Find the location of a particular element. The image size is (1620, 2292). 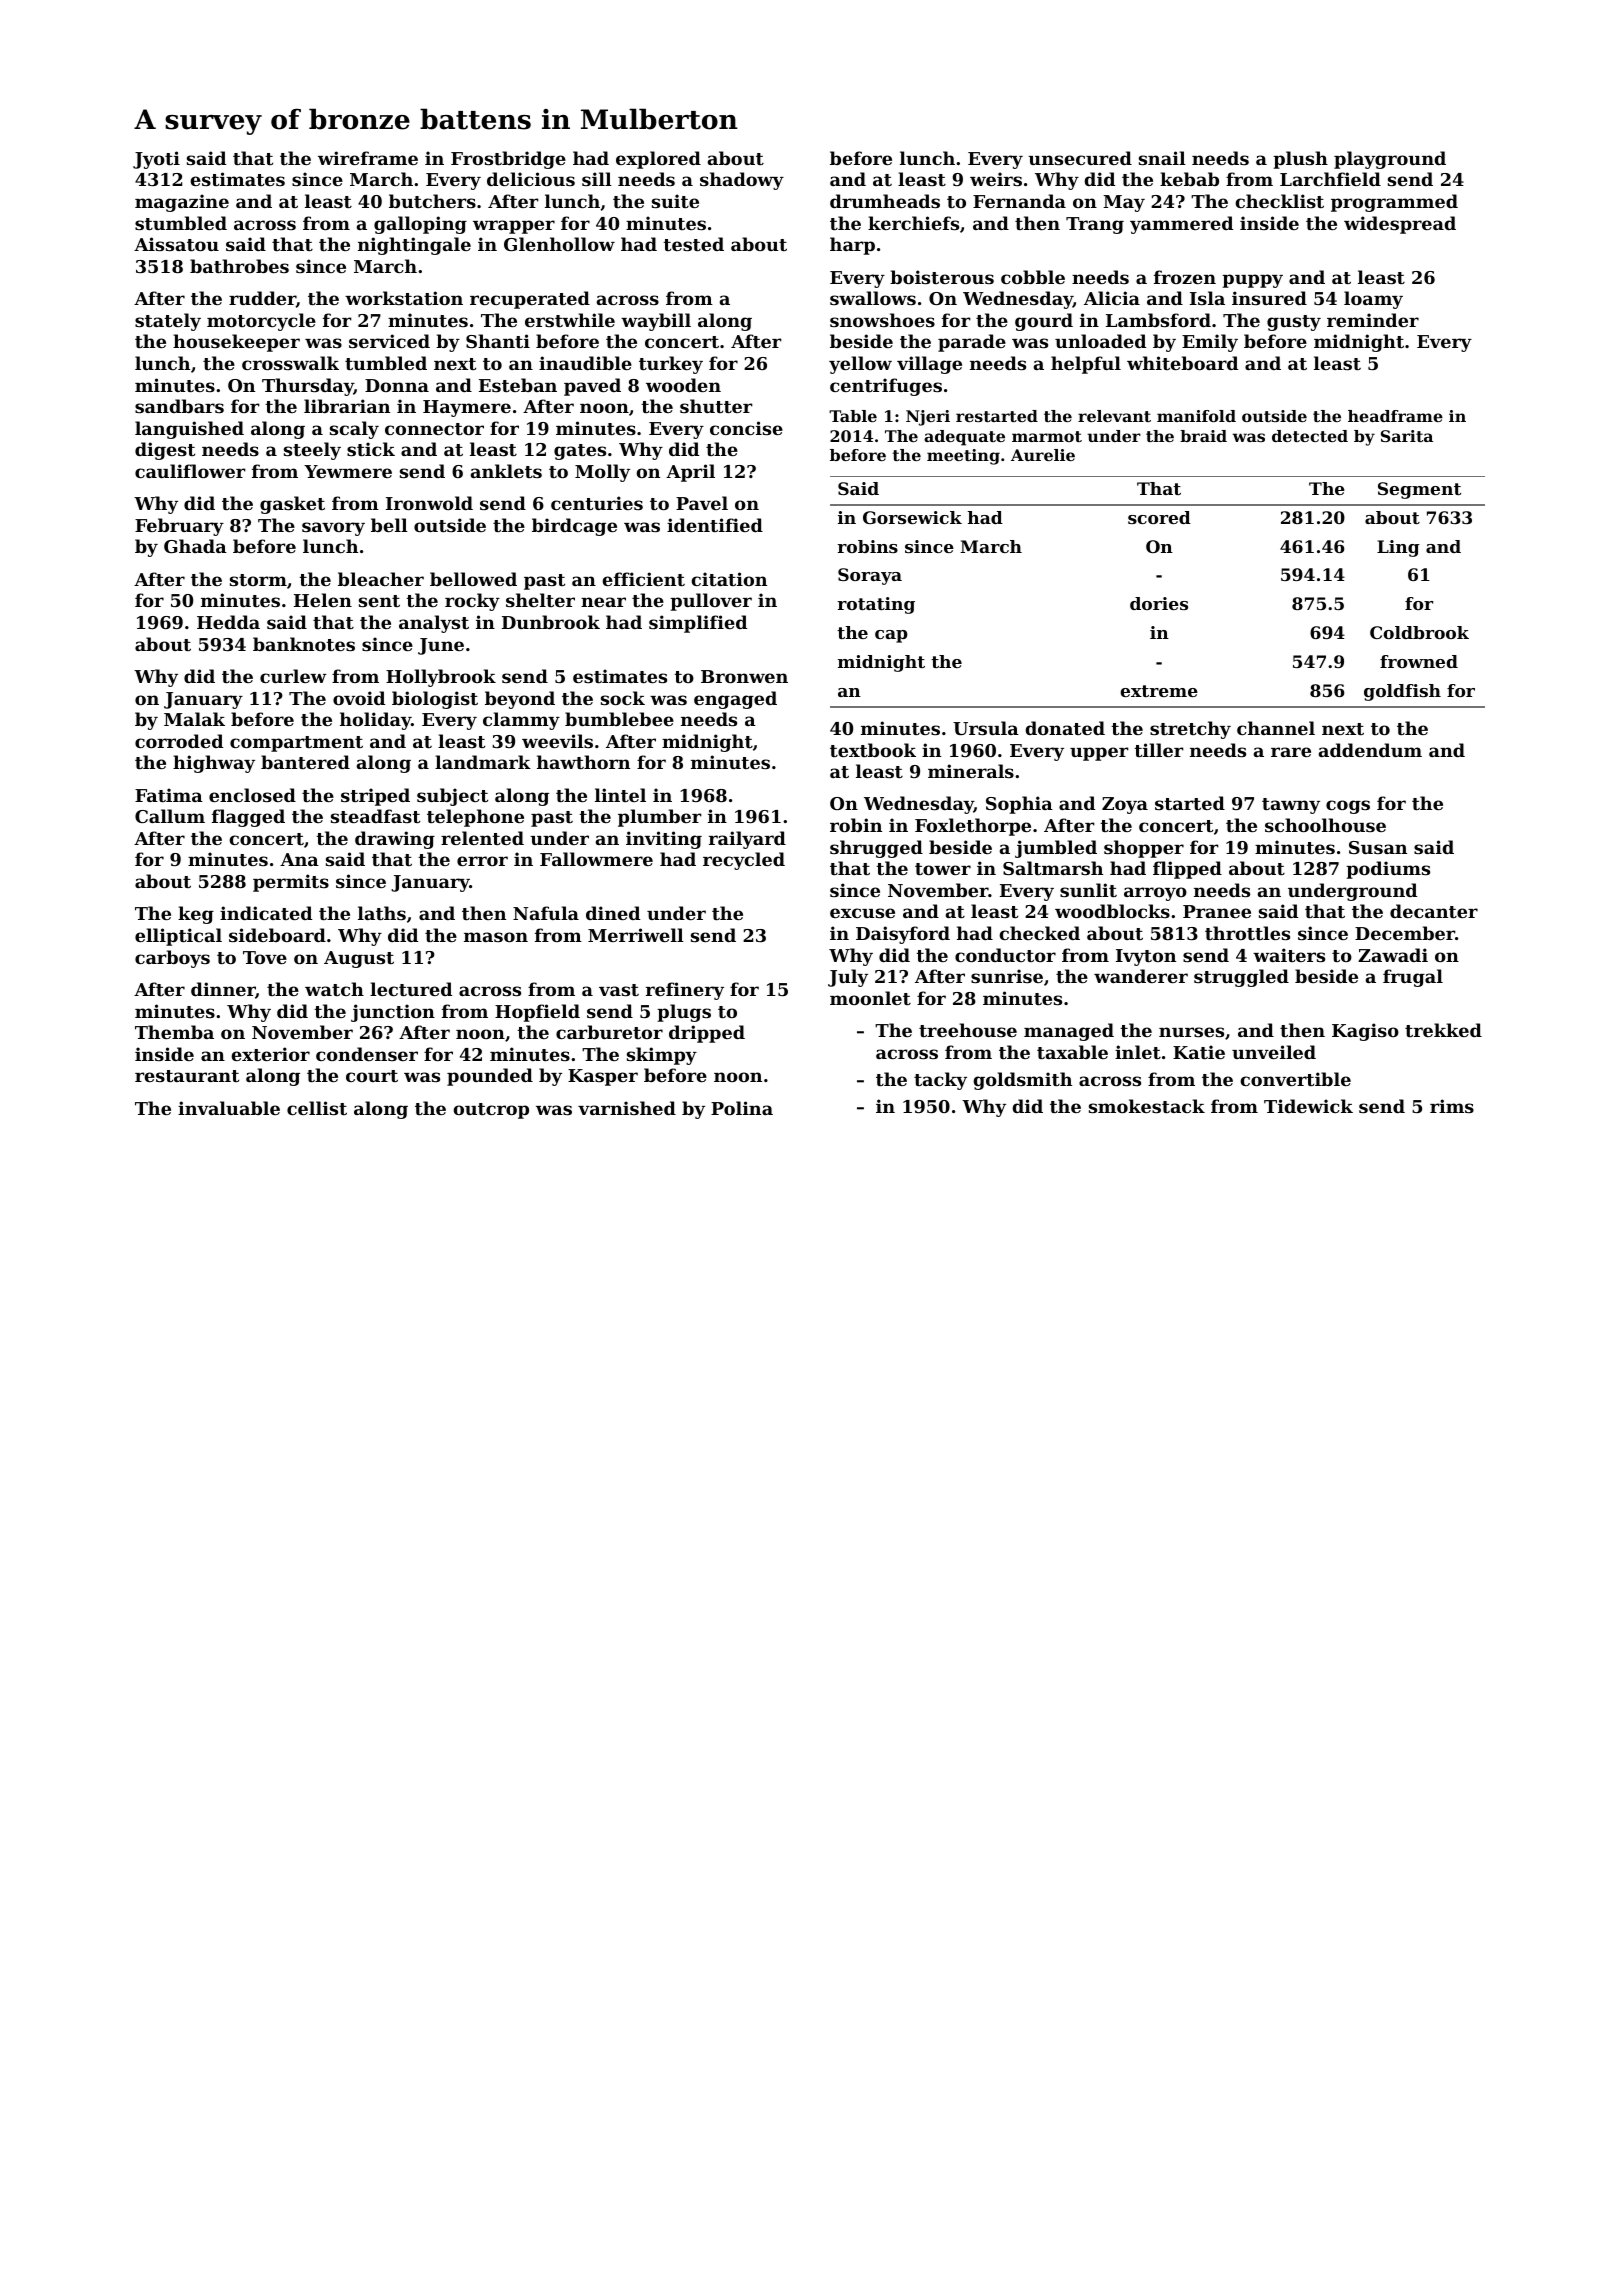

Jyoti is located at coordinates (156, 160).
